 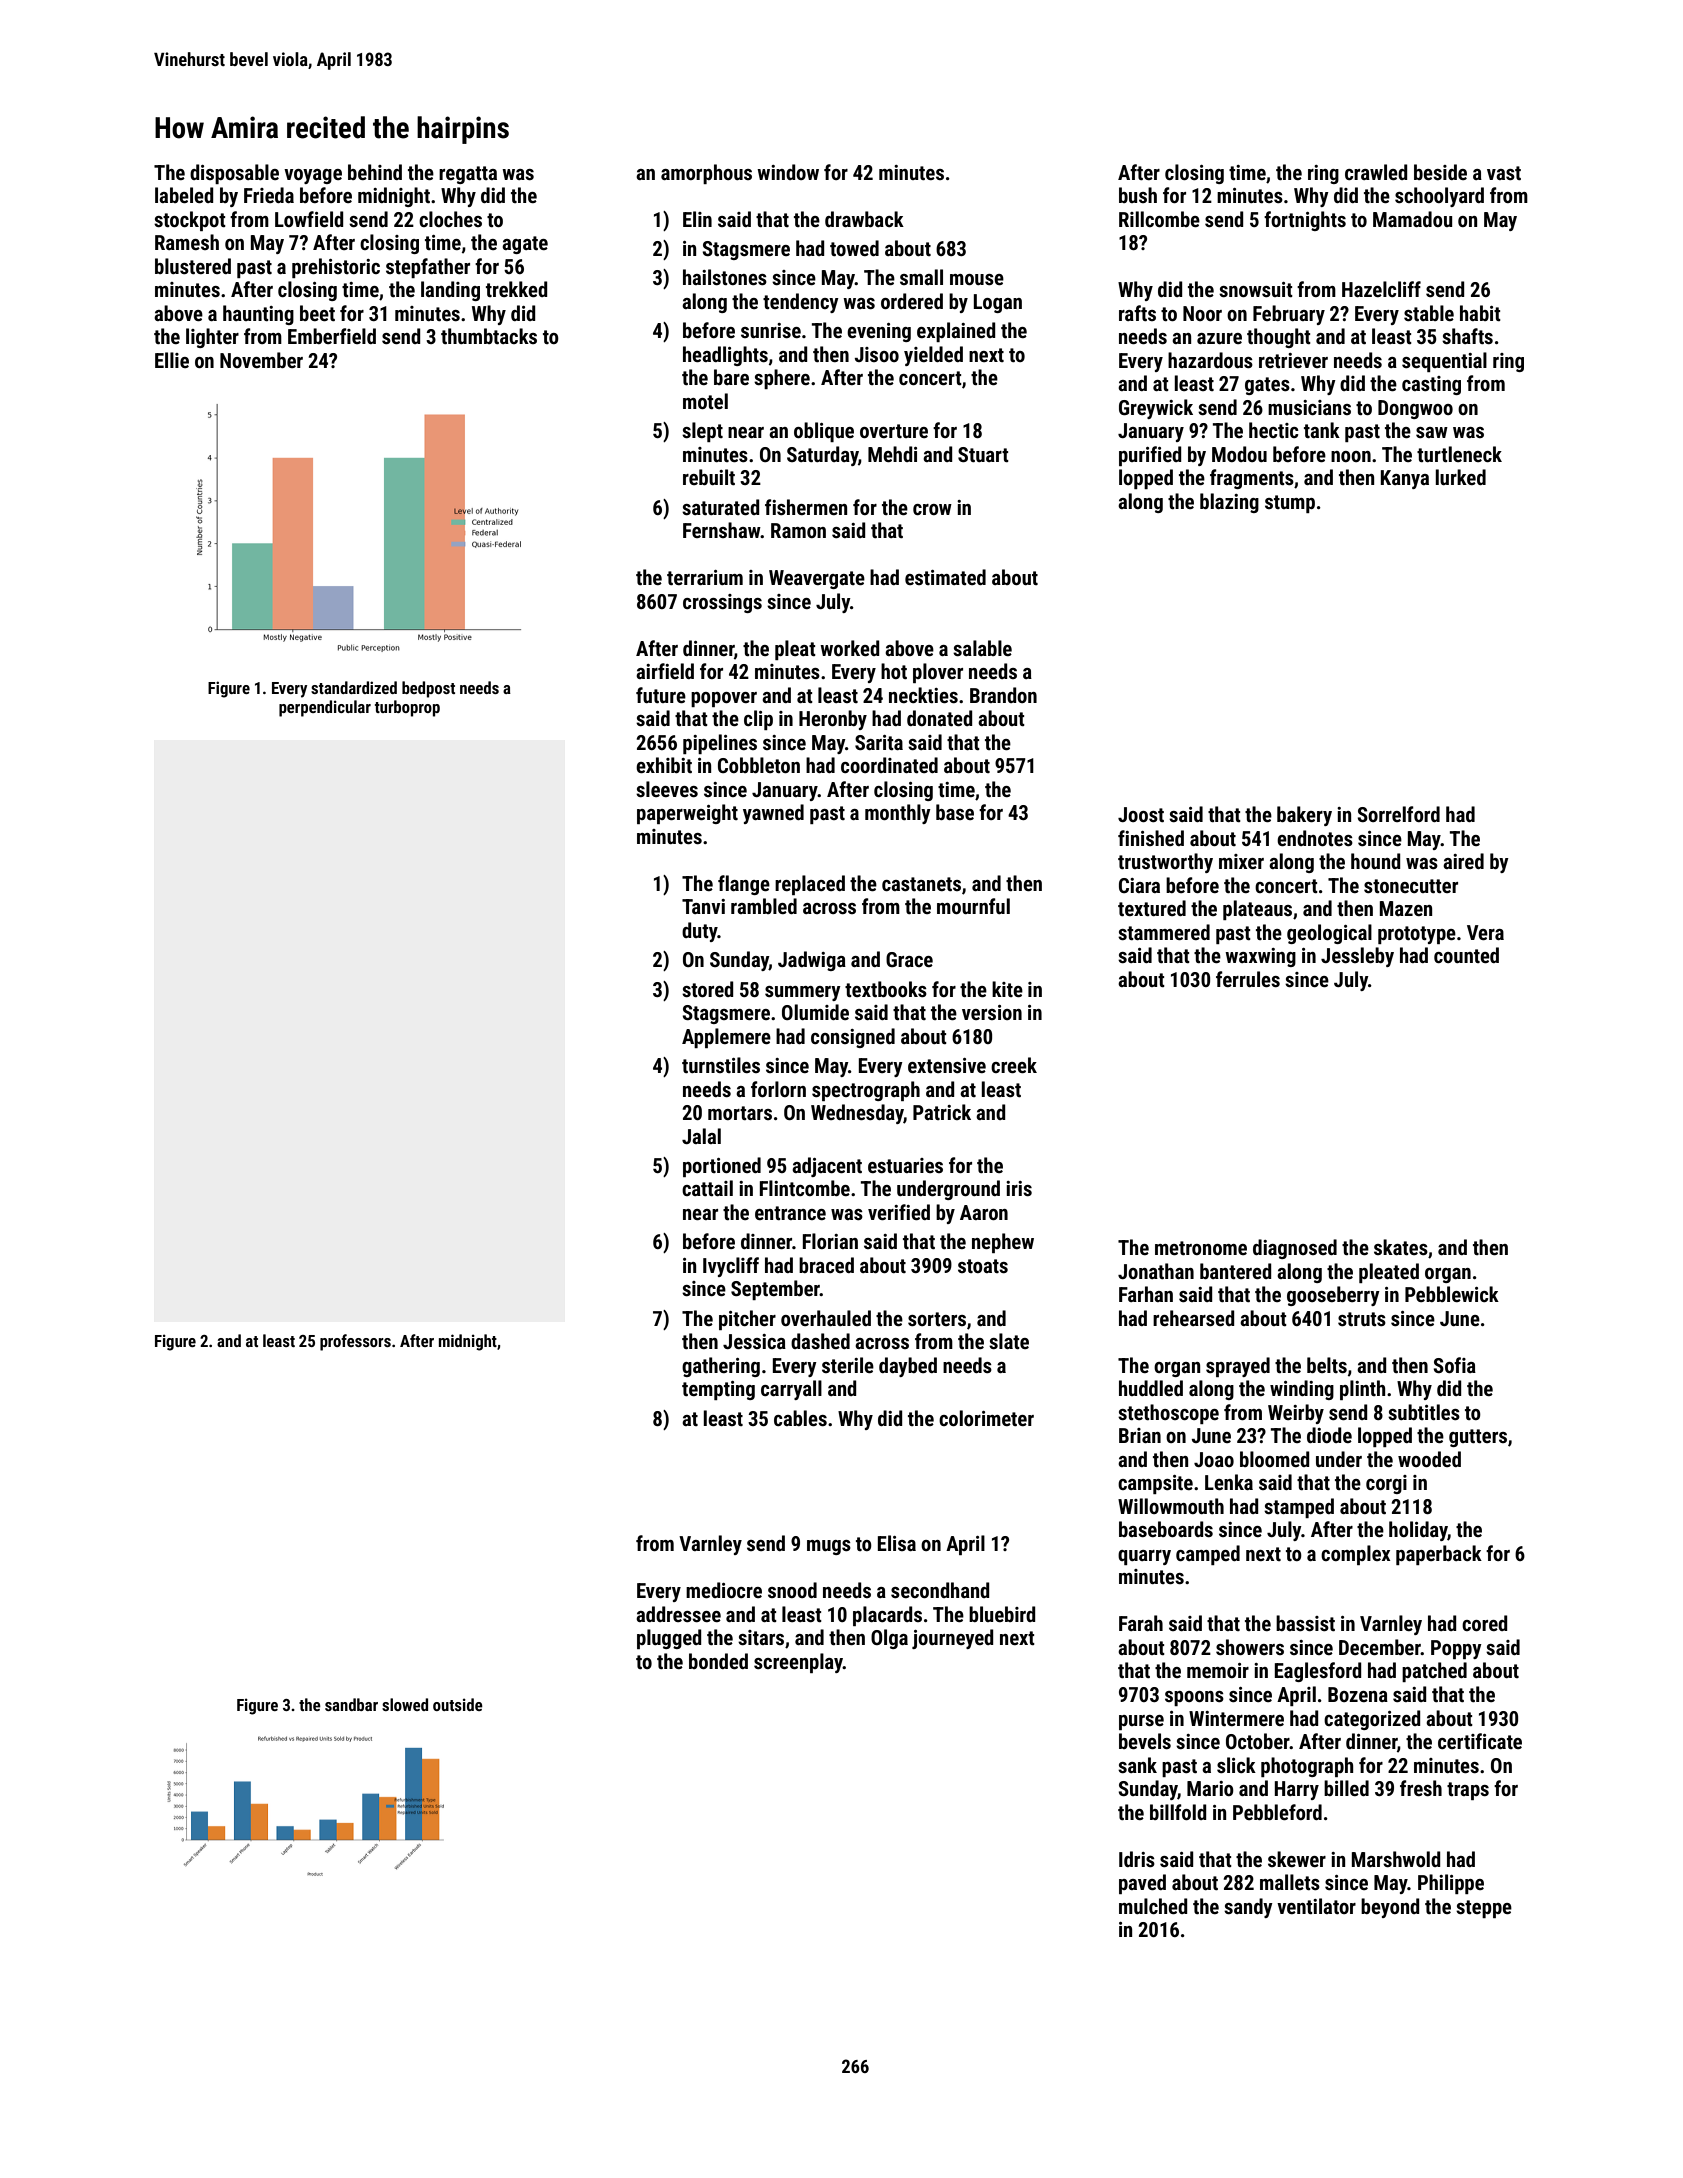 What do you see at coordinates (830, 1241) in the screenshot?
I see `Florian` at bounding box center [830, 1241].
